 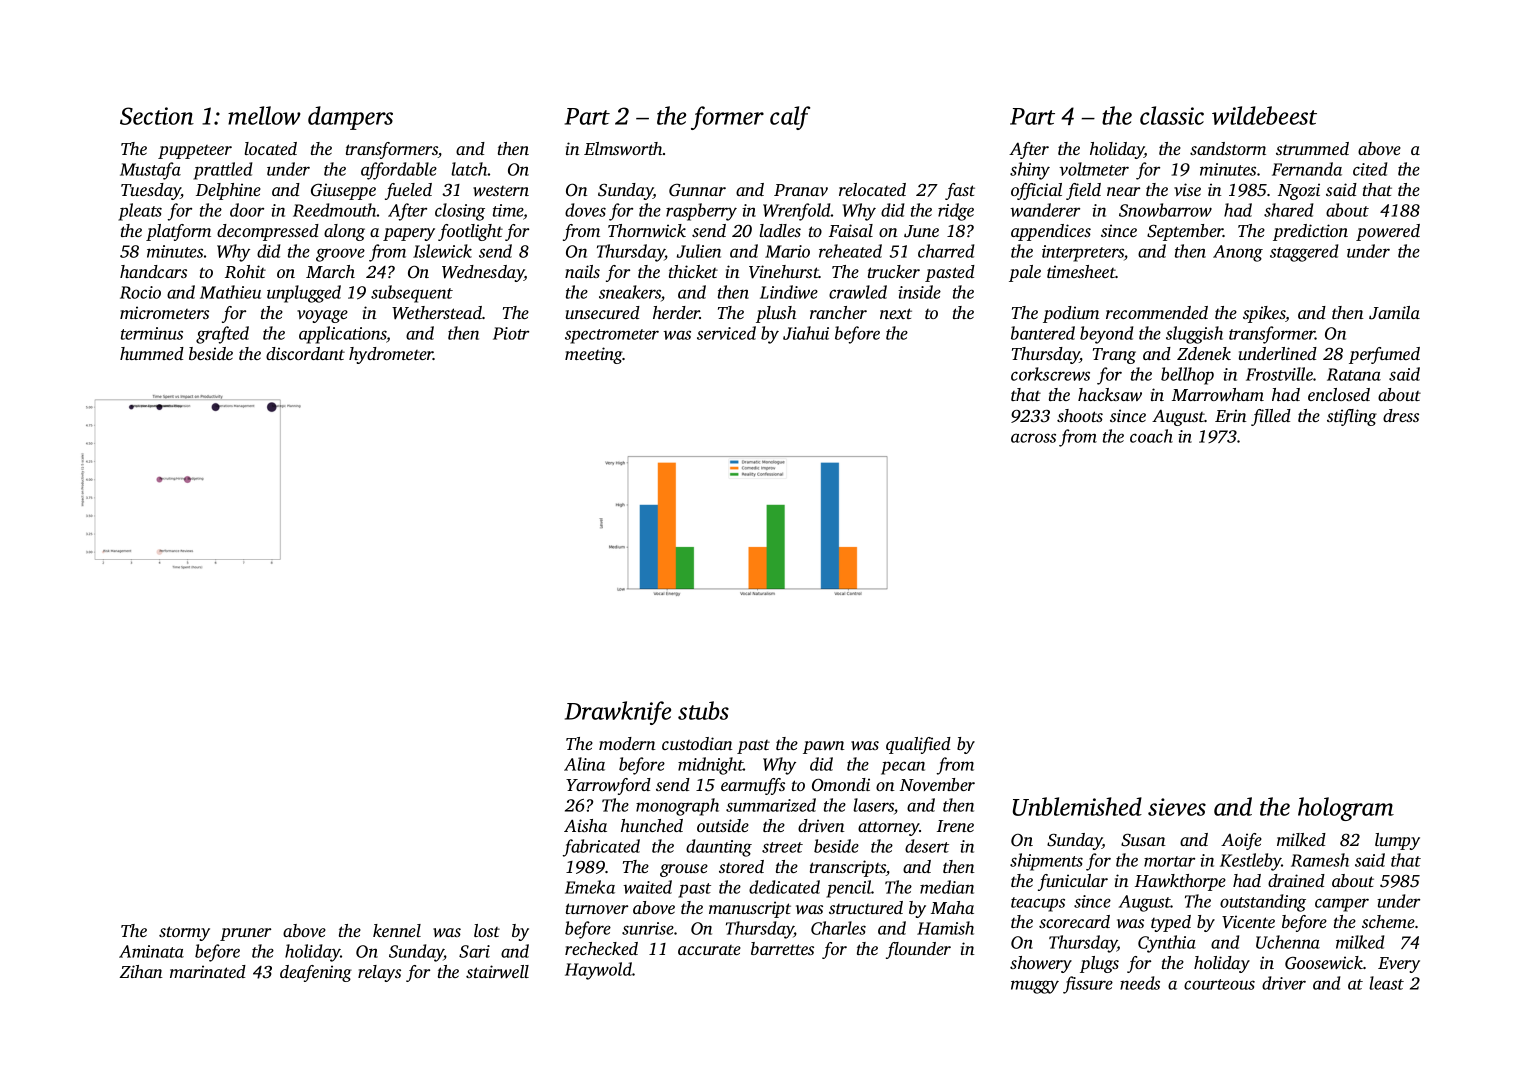 What do you see at coordinates (184, 933) in the image?
I see `stormy` at bounding box center [184, 933].
